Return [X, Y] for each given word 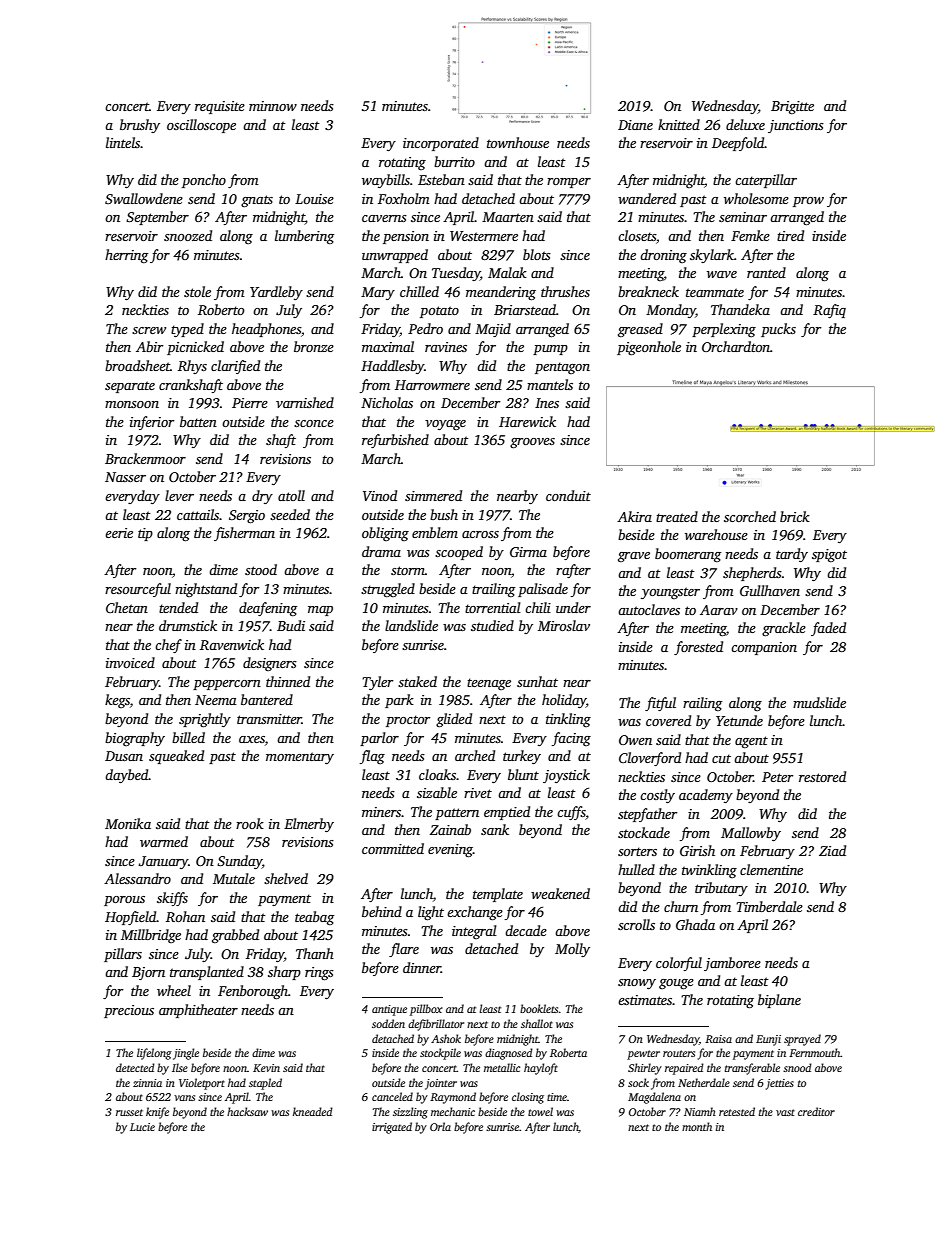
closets [637, 235]
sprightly [205, 720]
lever [179, 495]
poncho [204, 181]
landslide [411, 625]
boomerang [688, 555]
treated [677, 516]
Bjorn [148, 973]
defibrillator [436, 1025]
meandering [501, 293]
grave [634, 557]
